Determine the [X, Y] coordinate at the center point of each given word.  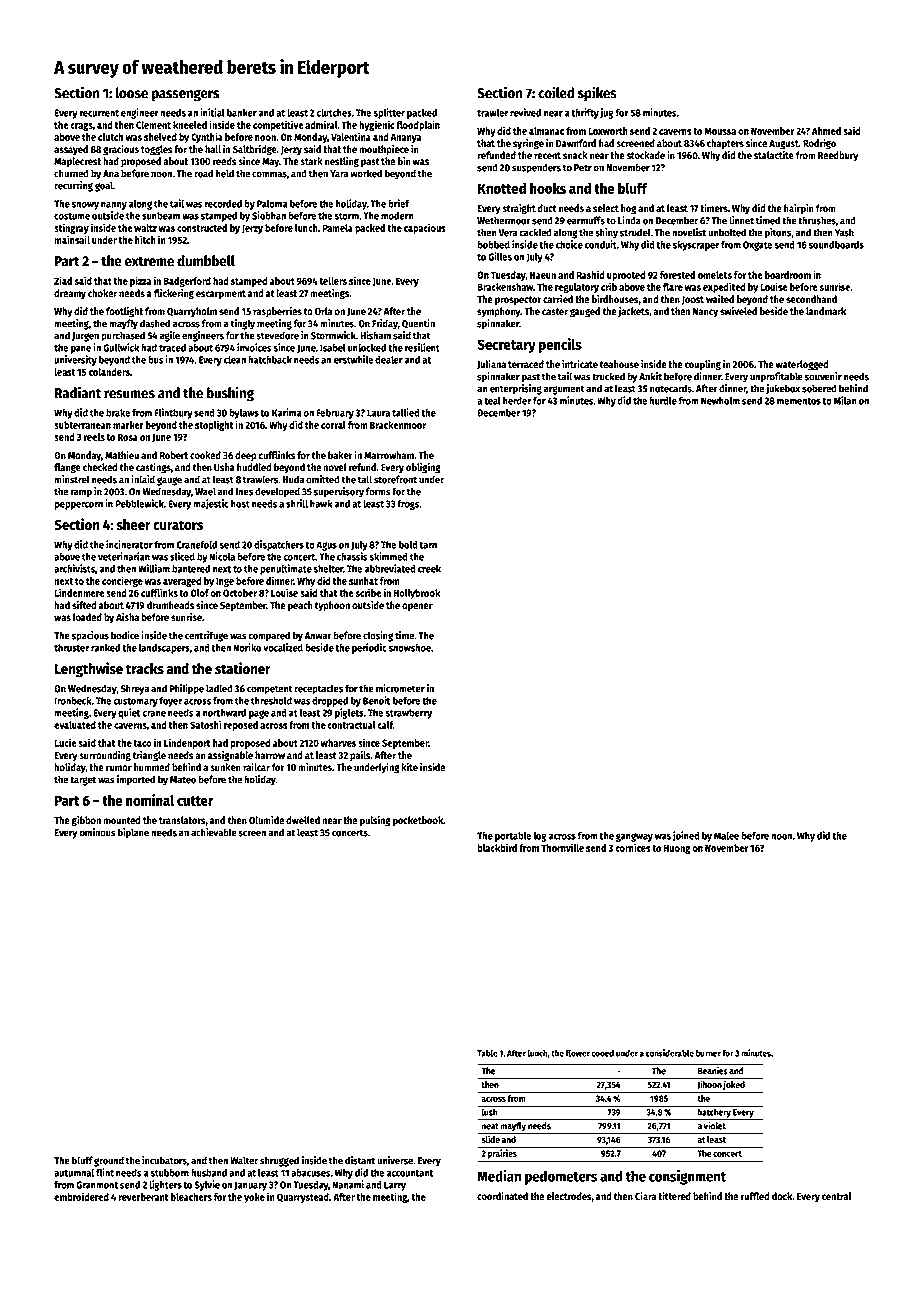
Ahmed [826, 131]
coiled [556, 92]
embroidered [81, 1196]
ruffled [755, 1196]
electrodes [569, 1196]
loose [131, 93]
